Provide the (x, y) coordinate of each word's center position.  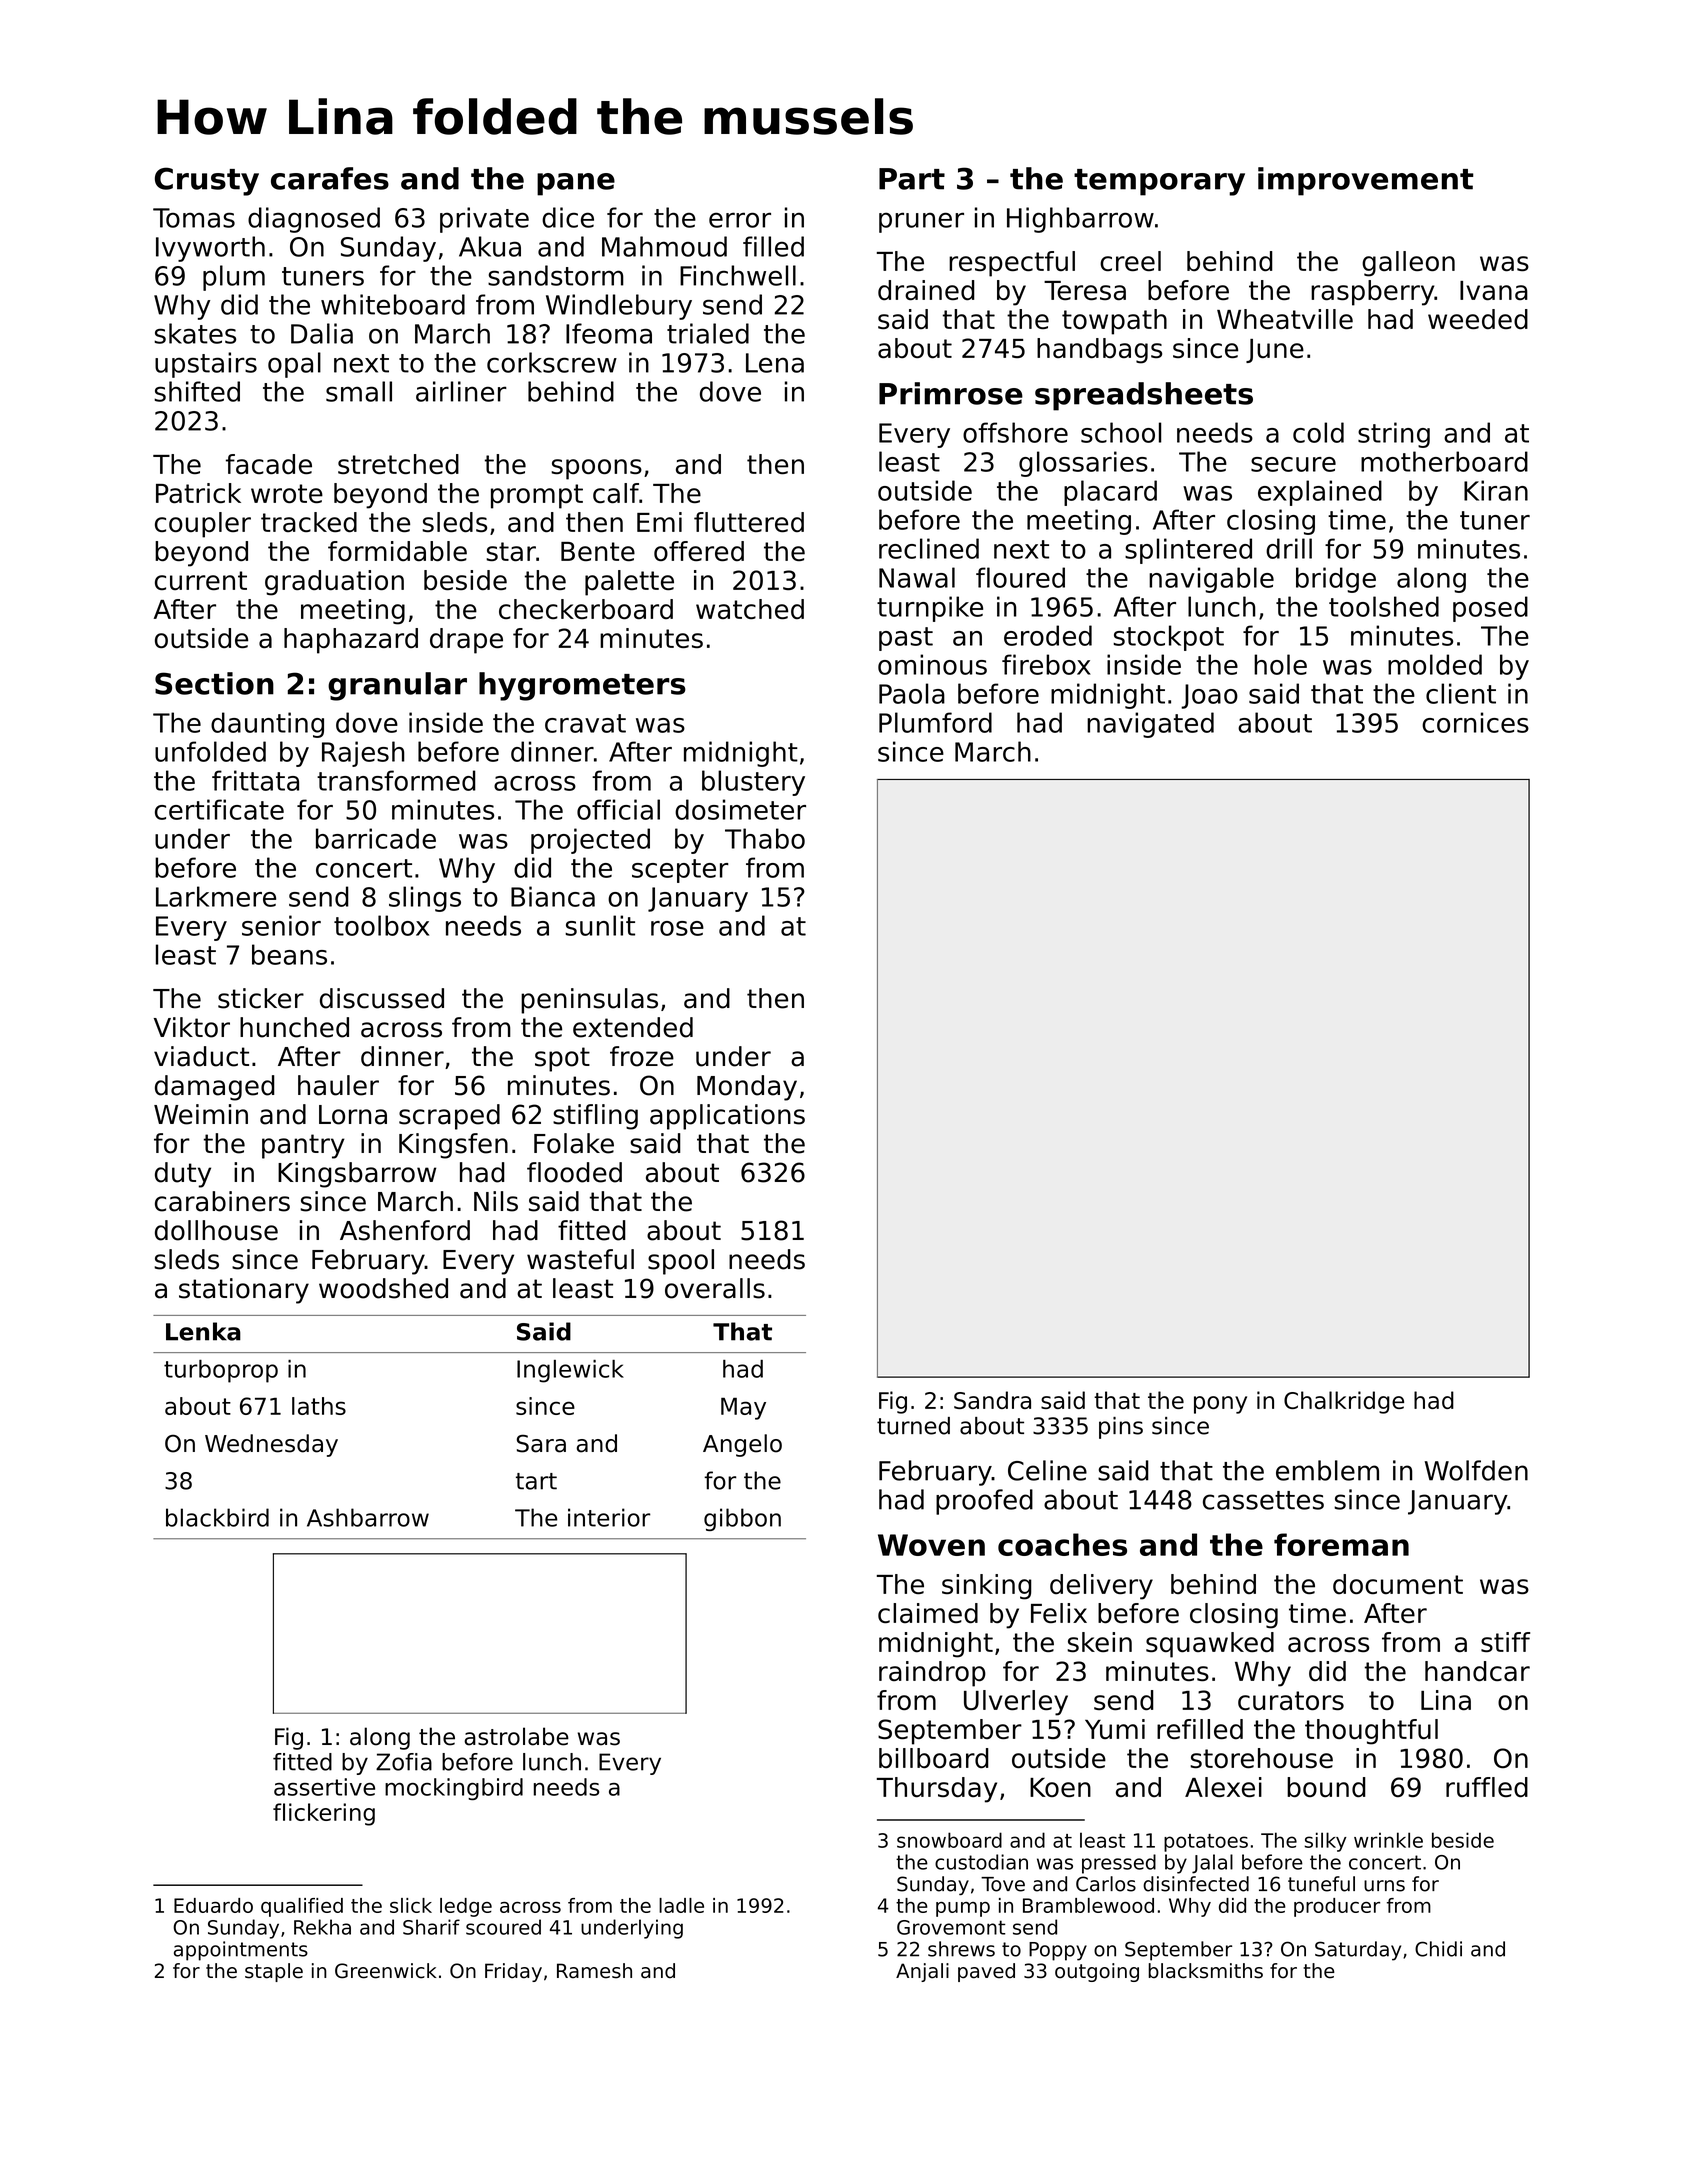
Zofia (404, 1762)
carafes (330, 178)
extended (633, 1027)
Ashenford (405, 1230)
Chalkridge (1344, 1402)
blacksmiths (1205, 1971)
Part (912, 179)
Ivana (1494, 291)
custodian (981, 1862)
